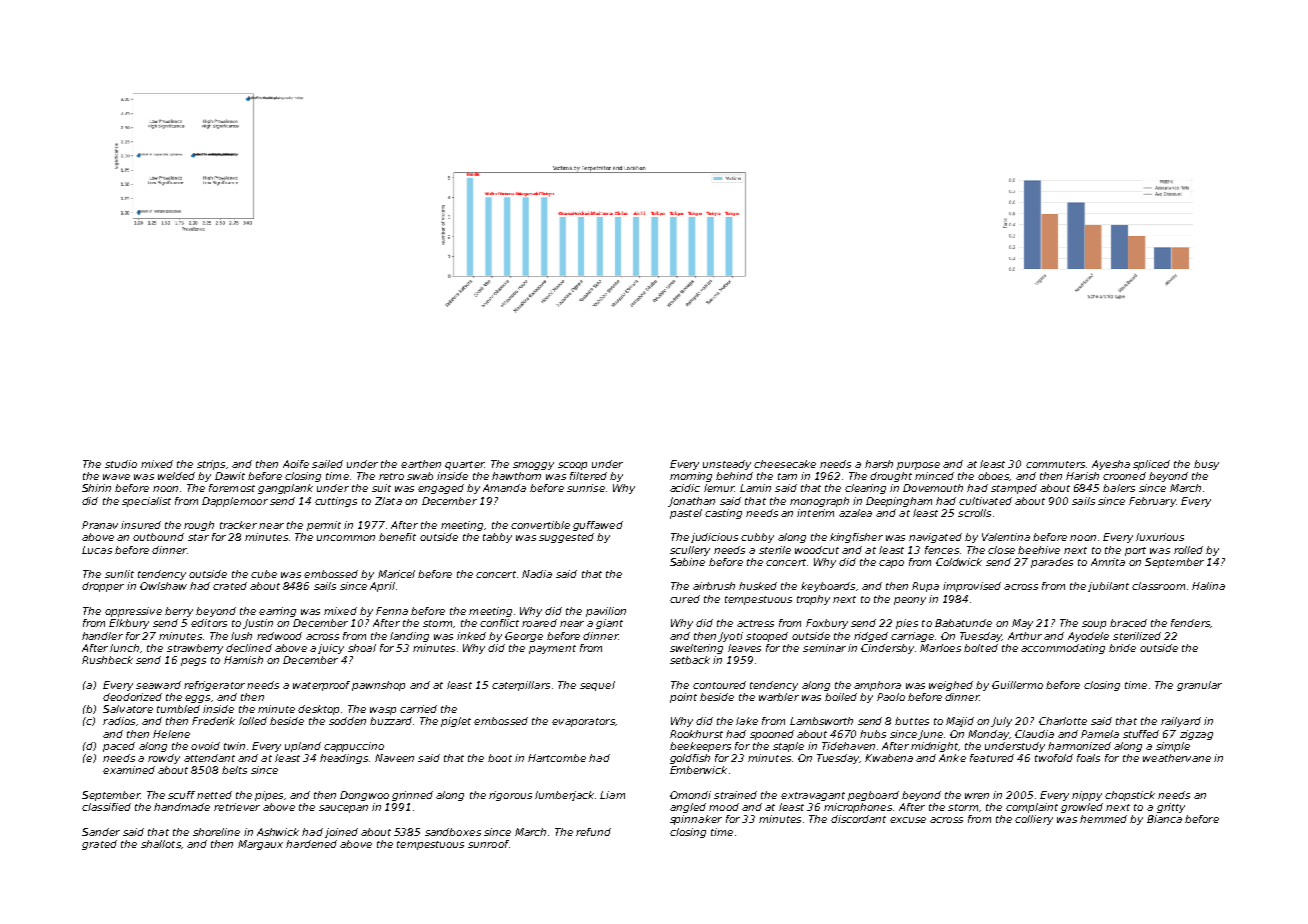  I want to click on simple, so click(1173, 747).
